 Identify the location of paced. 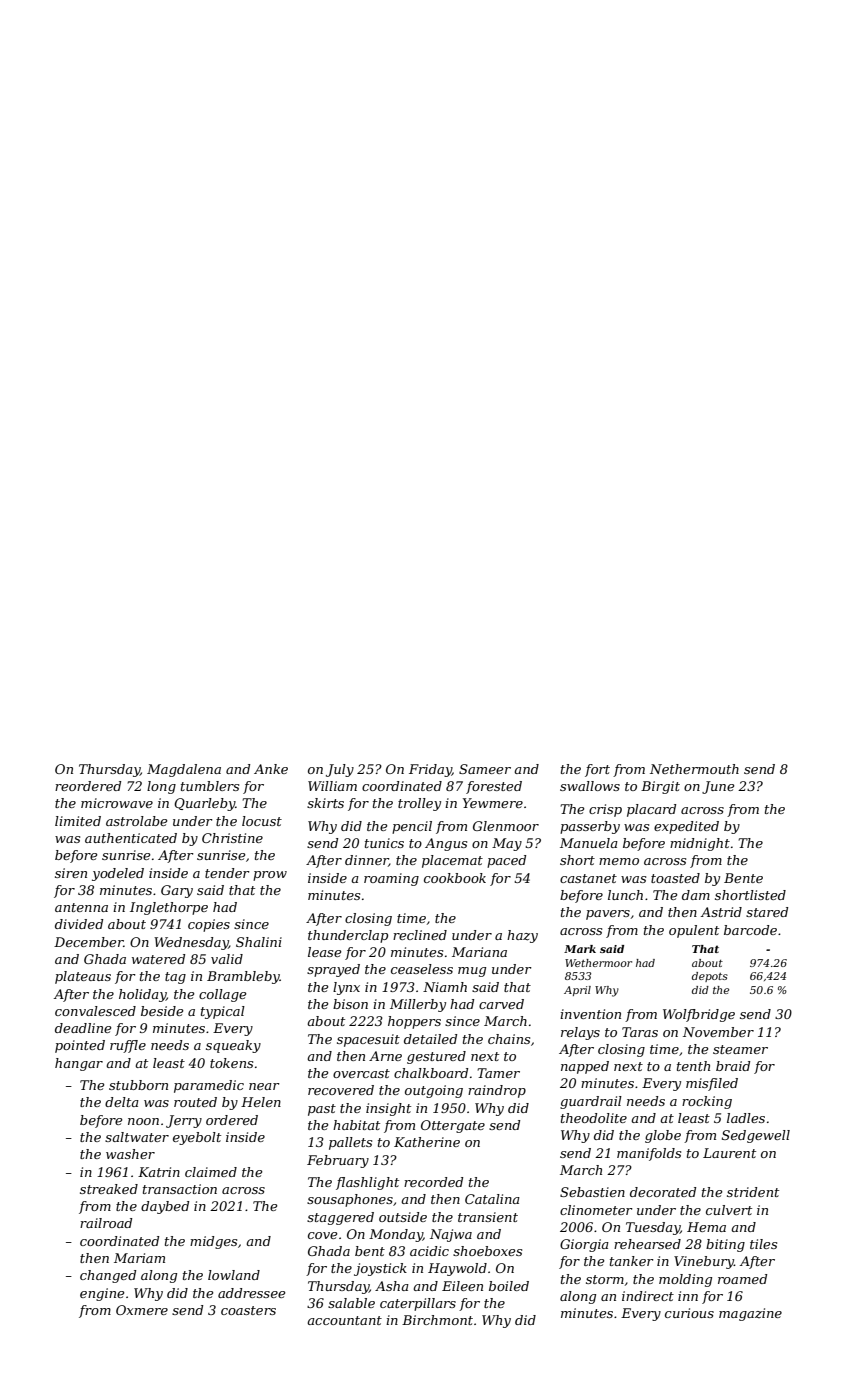
(506, 861).
